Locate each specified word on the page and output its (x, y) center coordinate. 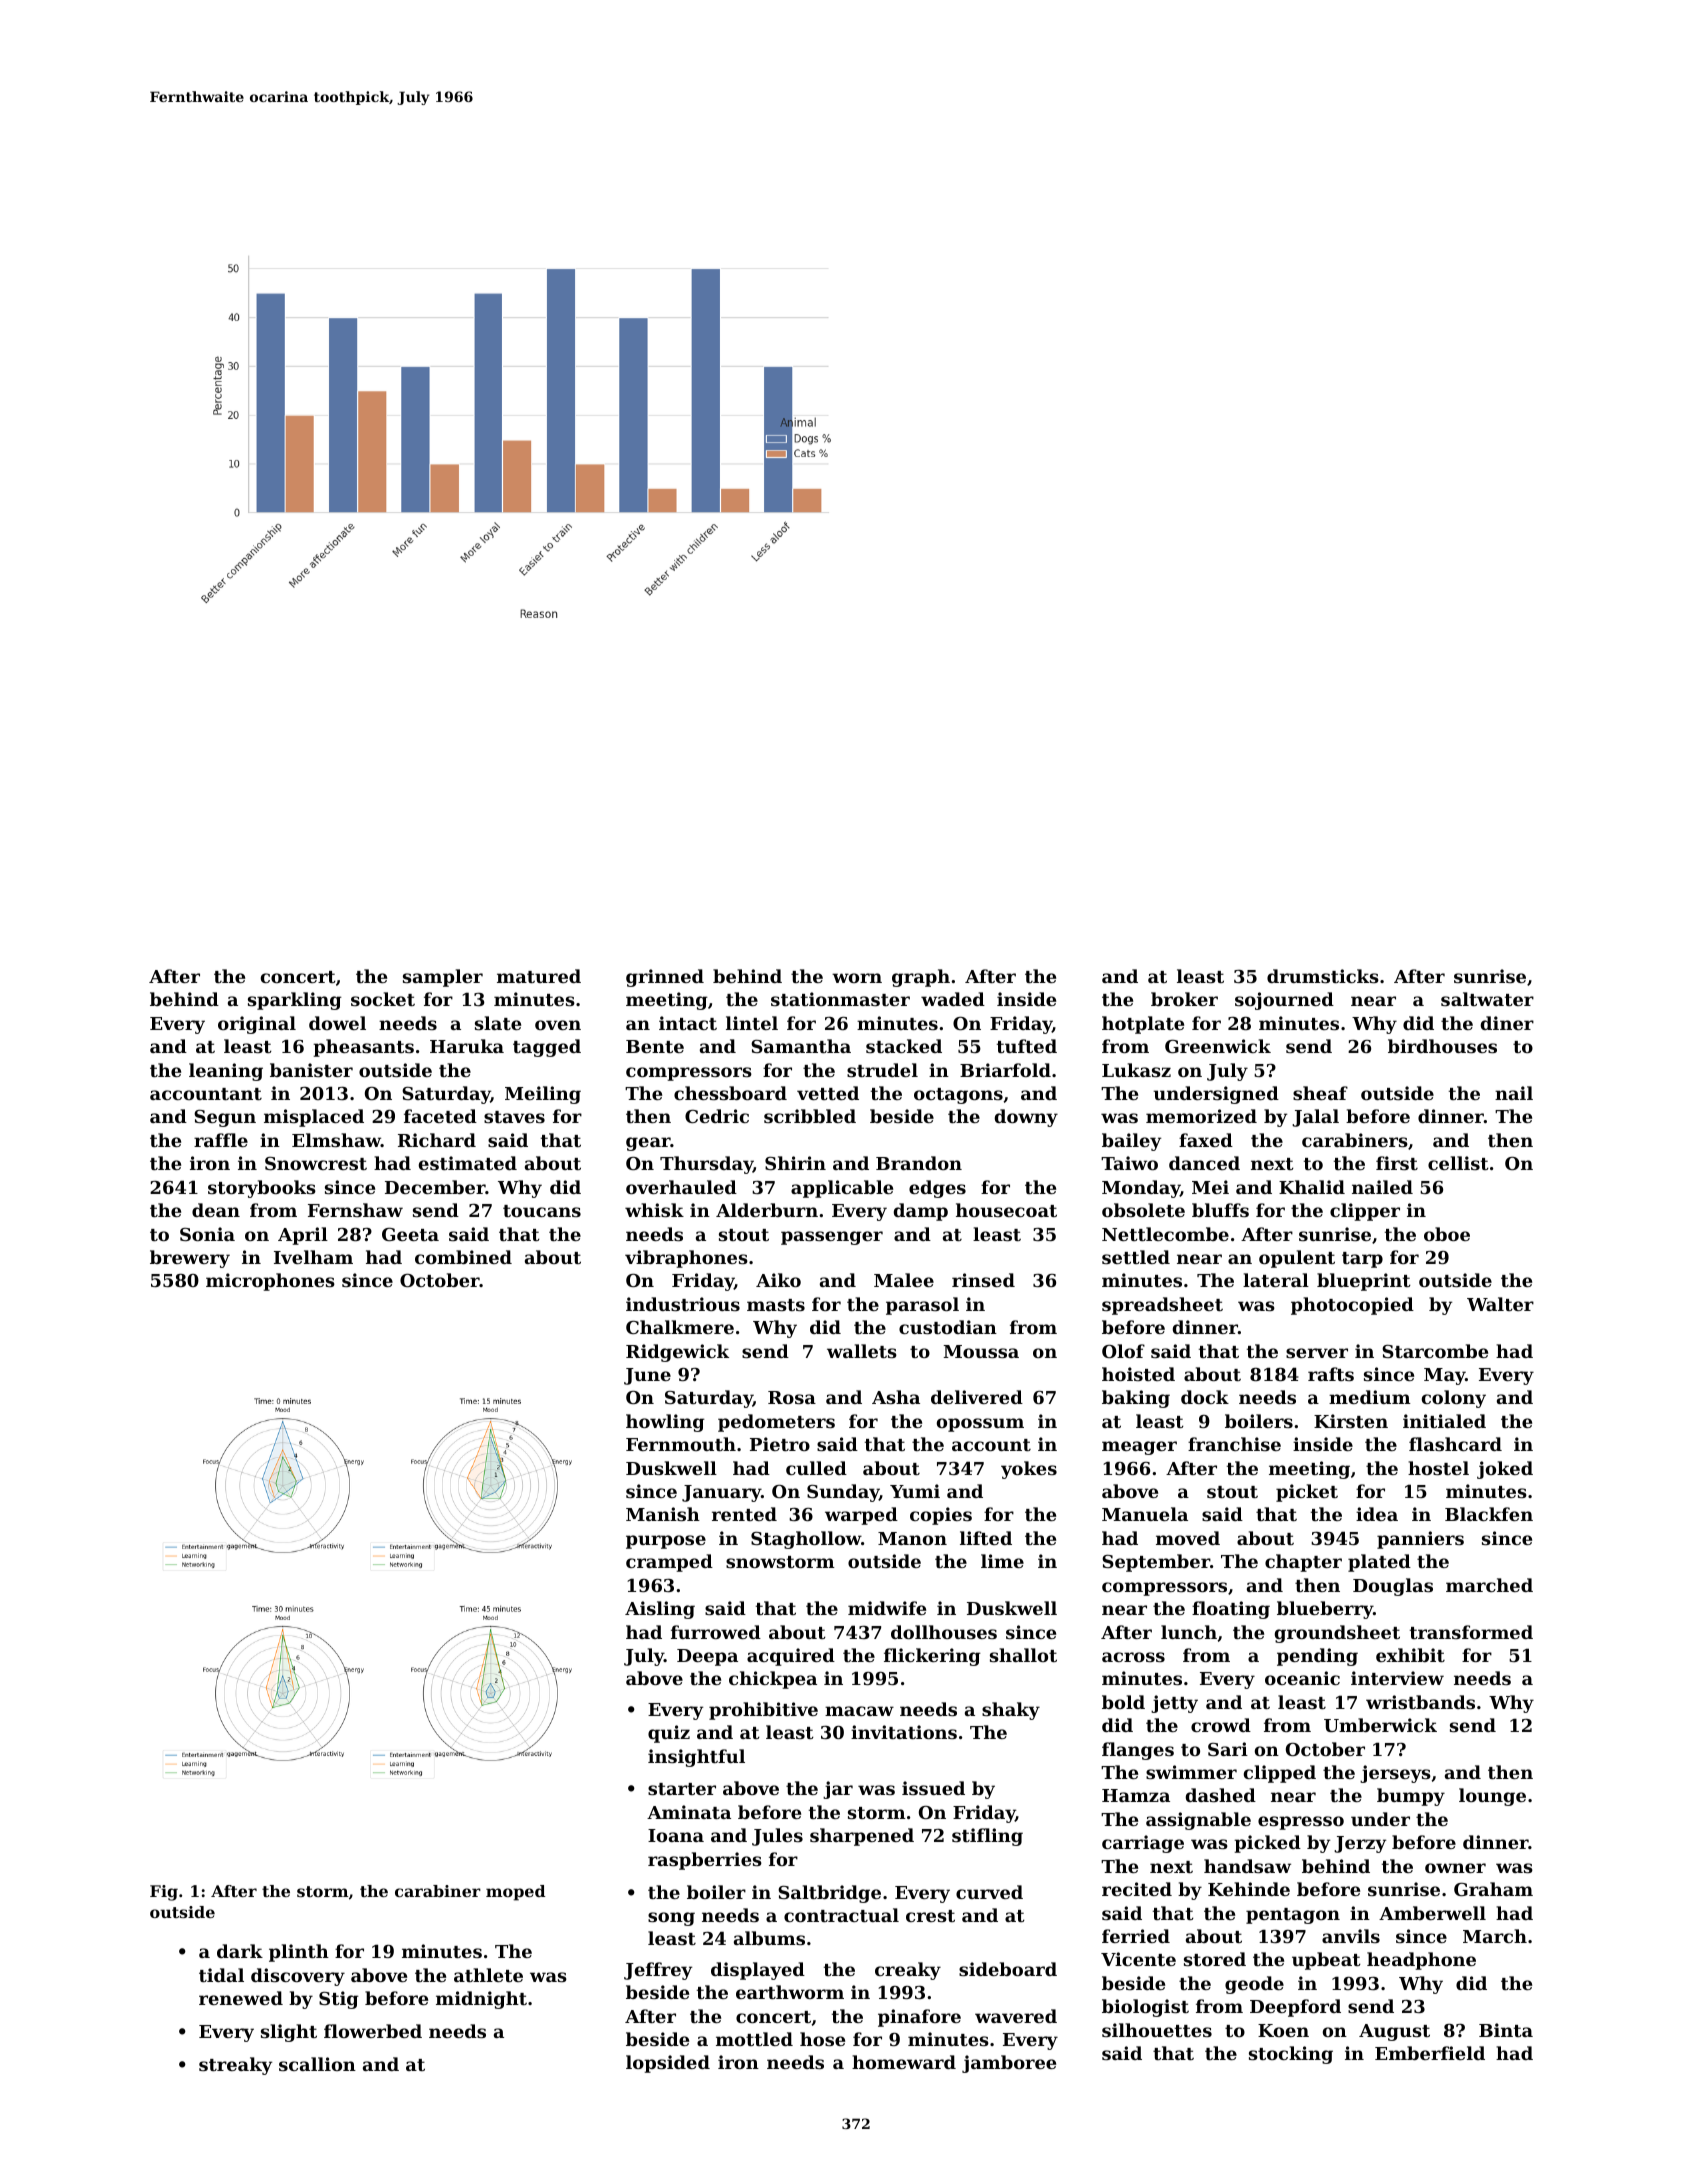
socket (383, 999)
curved (989, 1892)
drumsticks (1323, 976)
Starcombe (1435, 1351)
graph (921, 978)
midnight (481, 2000)
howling (665, 1423)
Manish (663, 1514)
